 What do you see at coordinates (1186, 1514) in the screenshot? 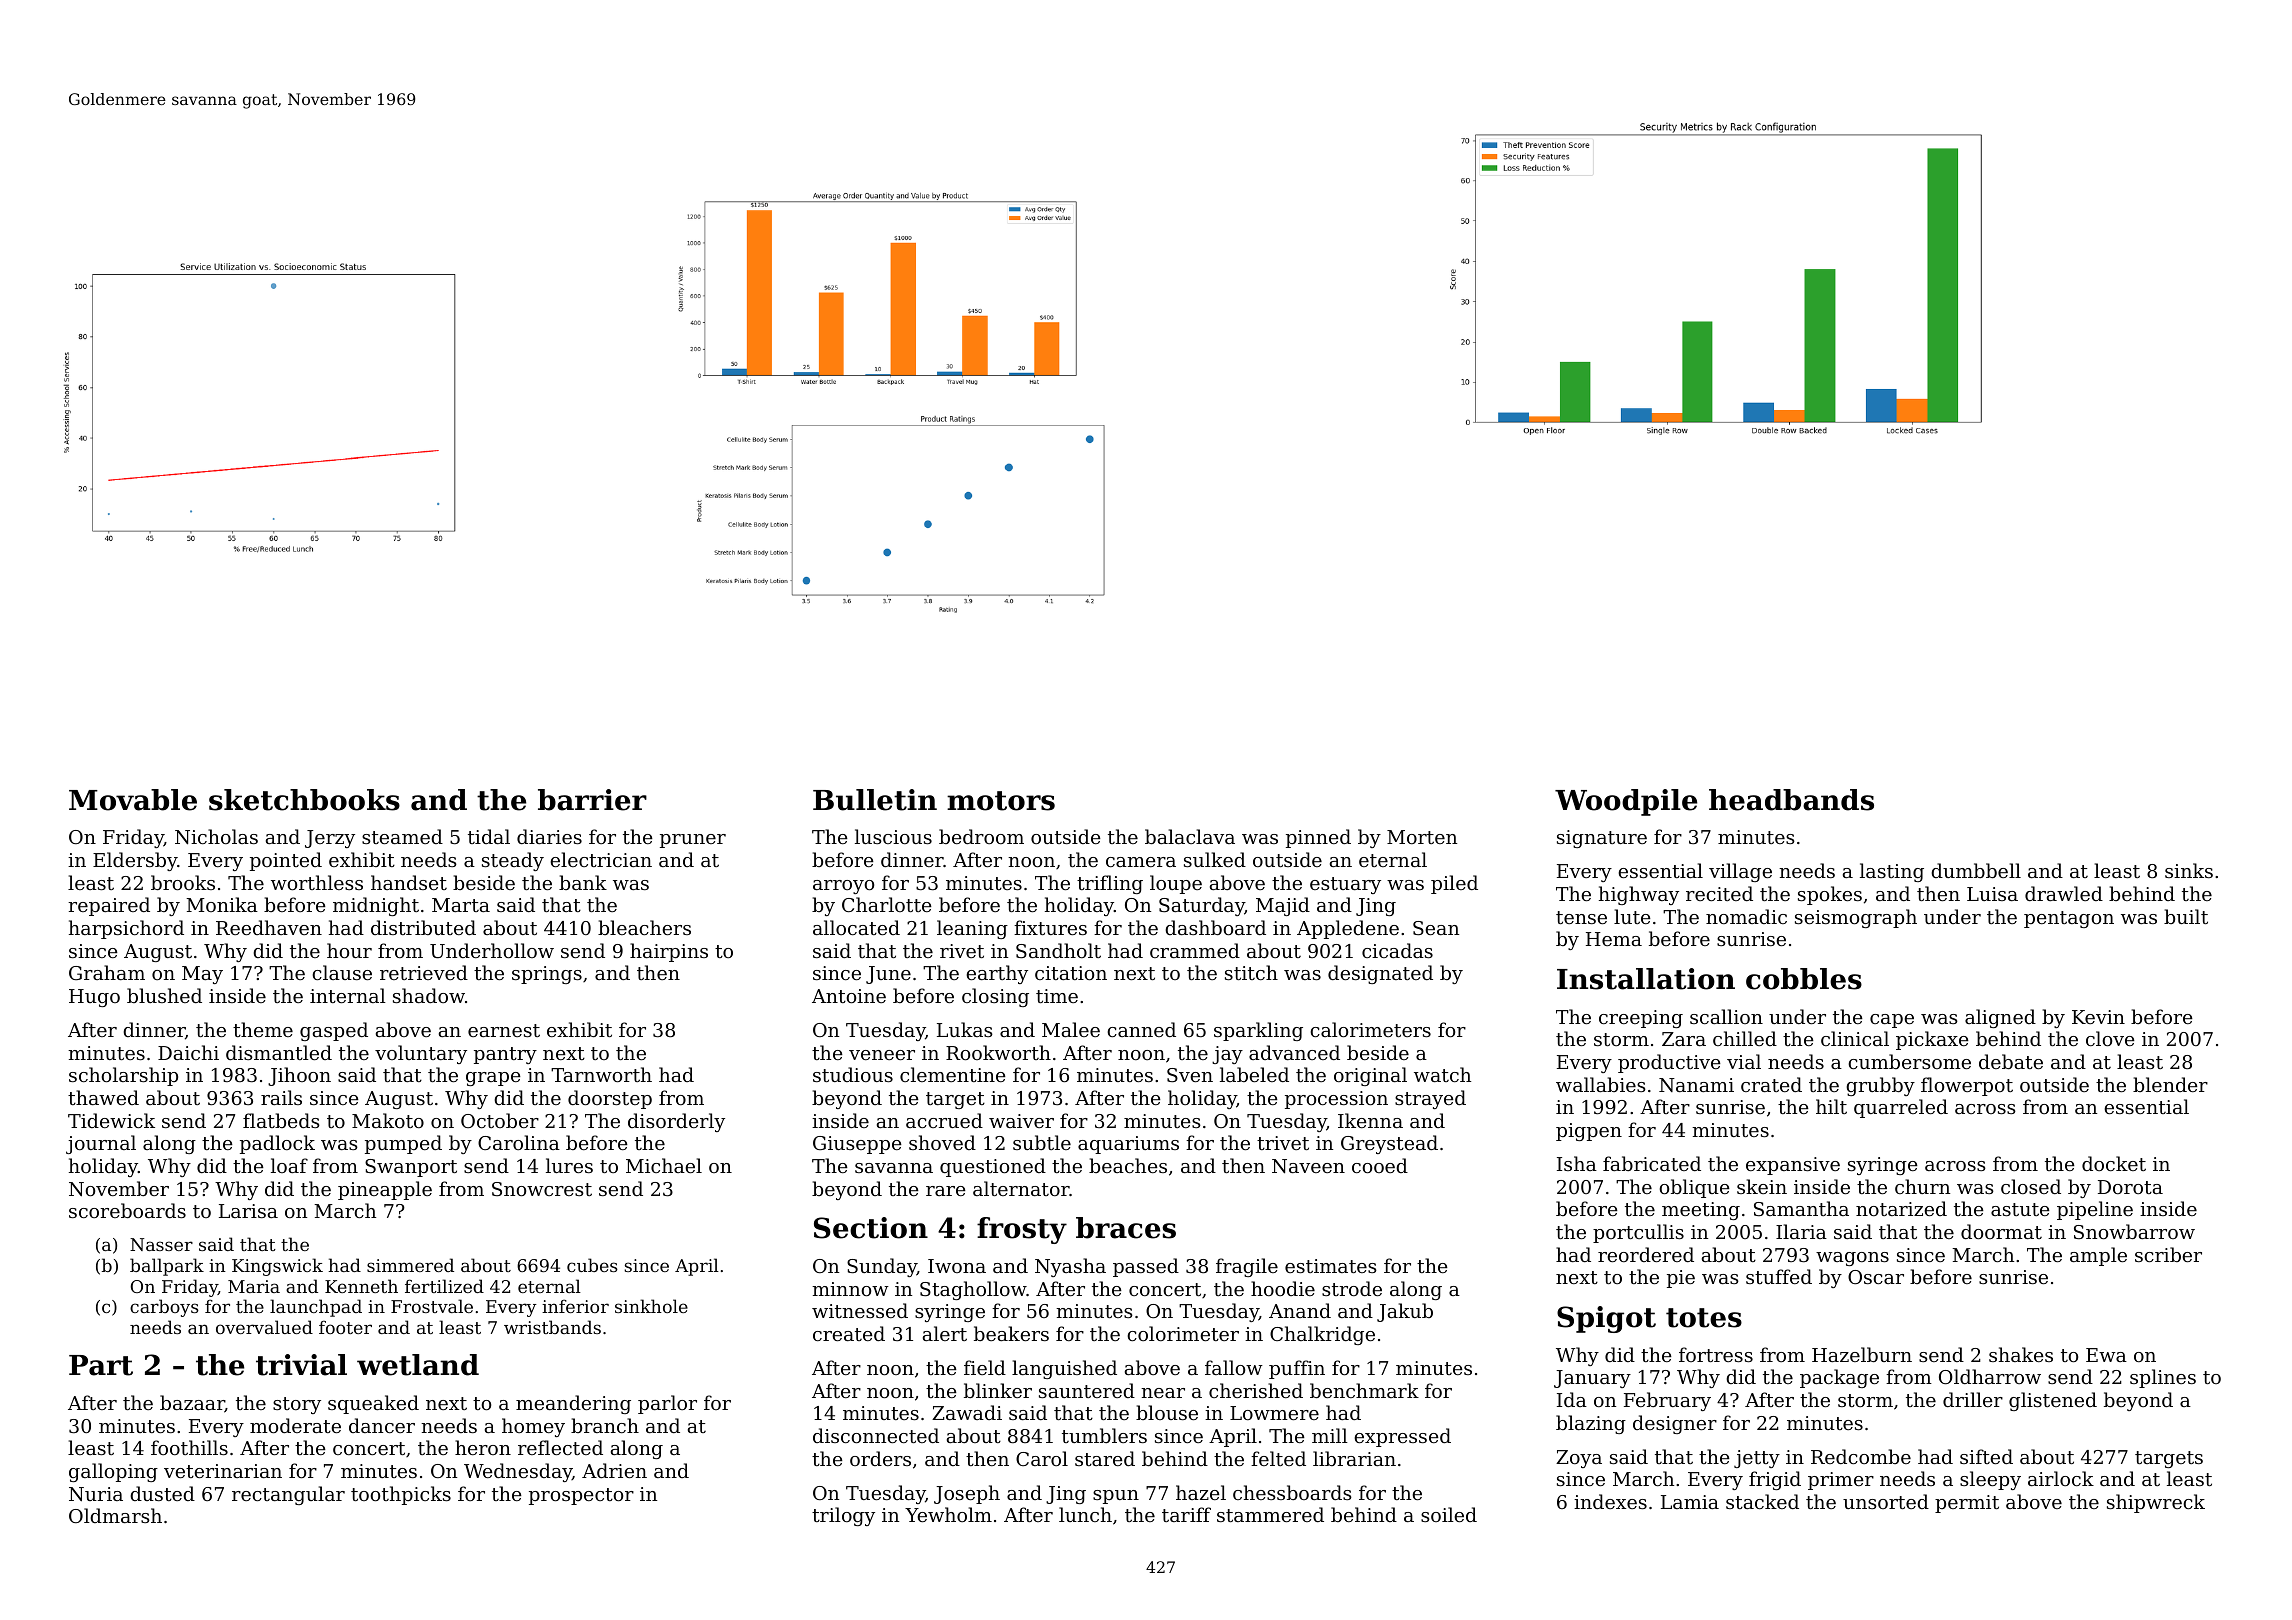
I see `tariff` at bounding box center [1186, 1514].
